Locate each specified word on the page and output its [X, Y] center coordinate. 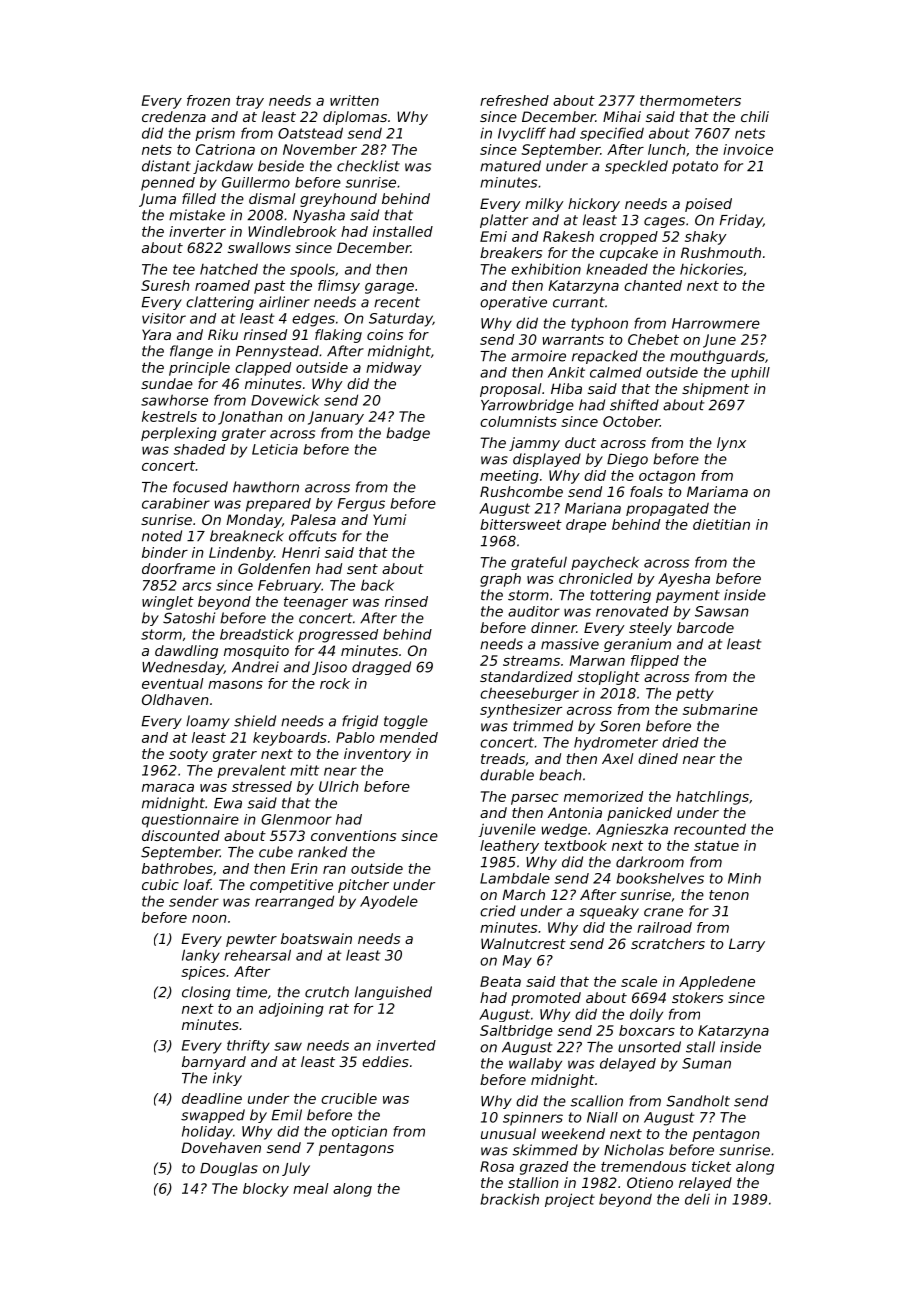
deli [697, 1199]
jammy [534, 444]
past [269, 287]
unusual [508, 1133]
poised [708, 205]
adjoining [291, 1010]
